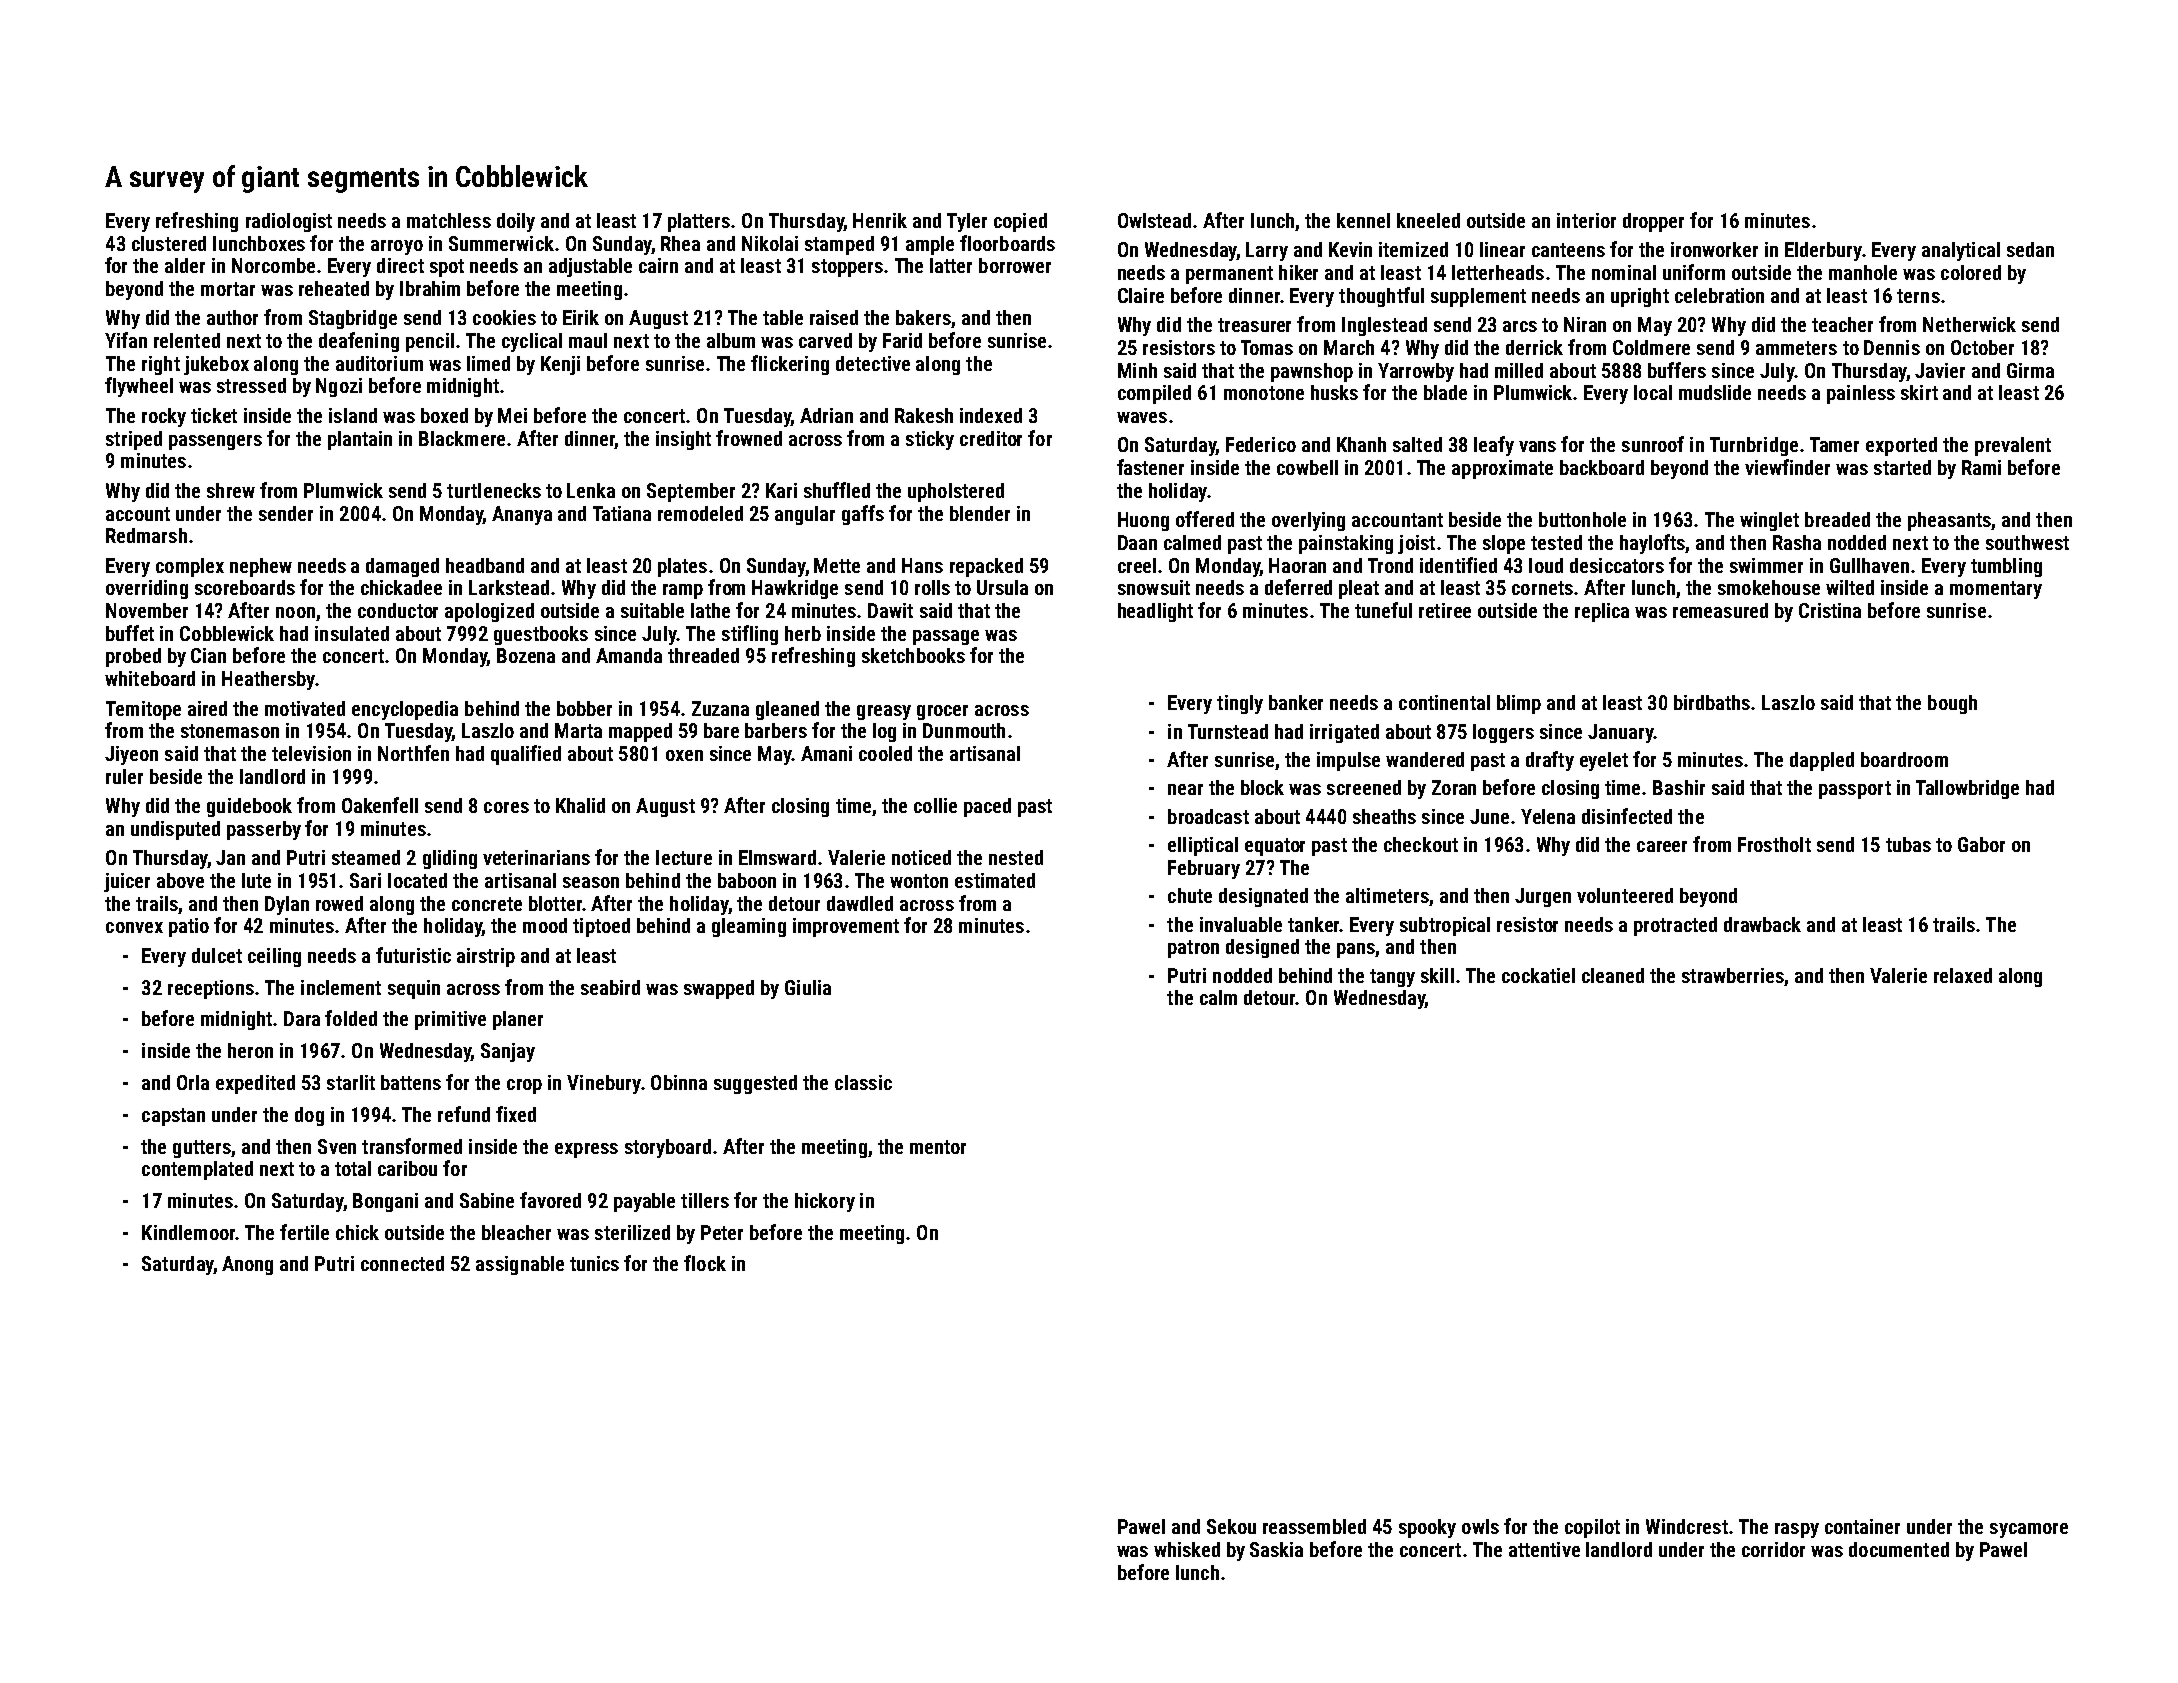 This screenshot has height=1683, width=2178. Describe the element at coordinates (1208, 816) in the screenshot. I see `broadcast` at that location.
